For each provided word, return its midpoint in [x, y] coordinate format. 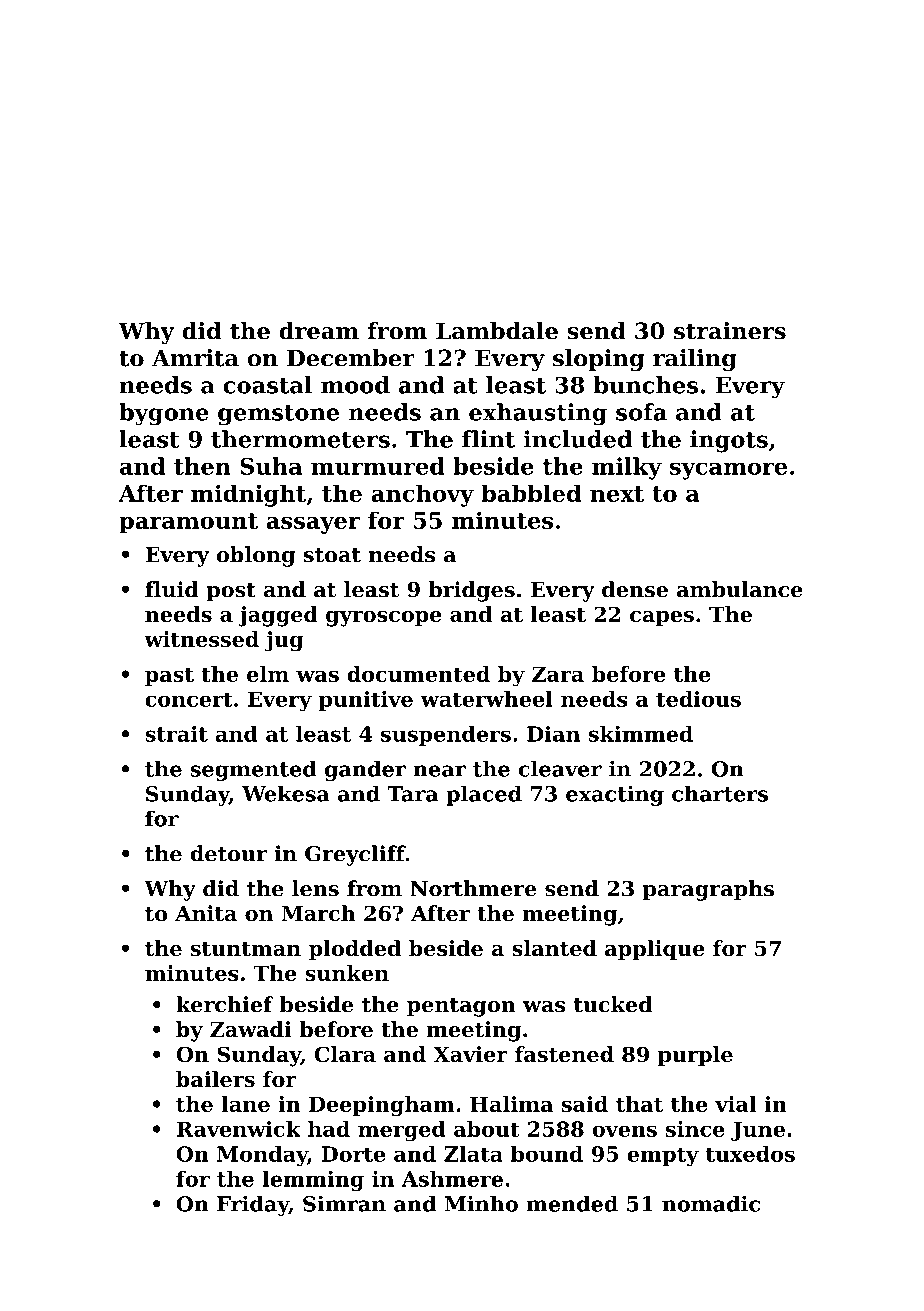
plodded [355, 950]
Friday [253, 1205]
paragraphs [708, 890]
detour [228, 853]
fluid [172, 589]
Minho [481, 1203]
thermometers [300, 439]
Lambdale [497, 331]
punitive [366, 701]
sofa [641, 412]
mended [572, 1203]
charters [720, 793]
